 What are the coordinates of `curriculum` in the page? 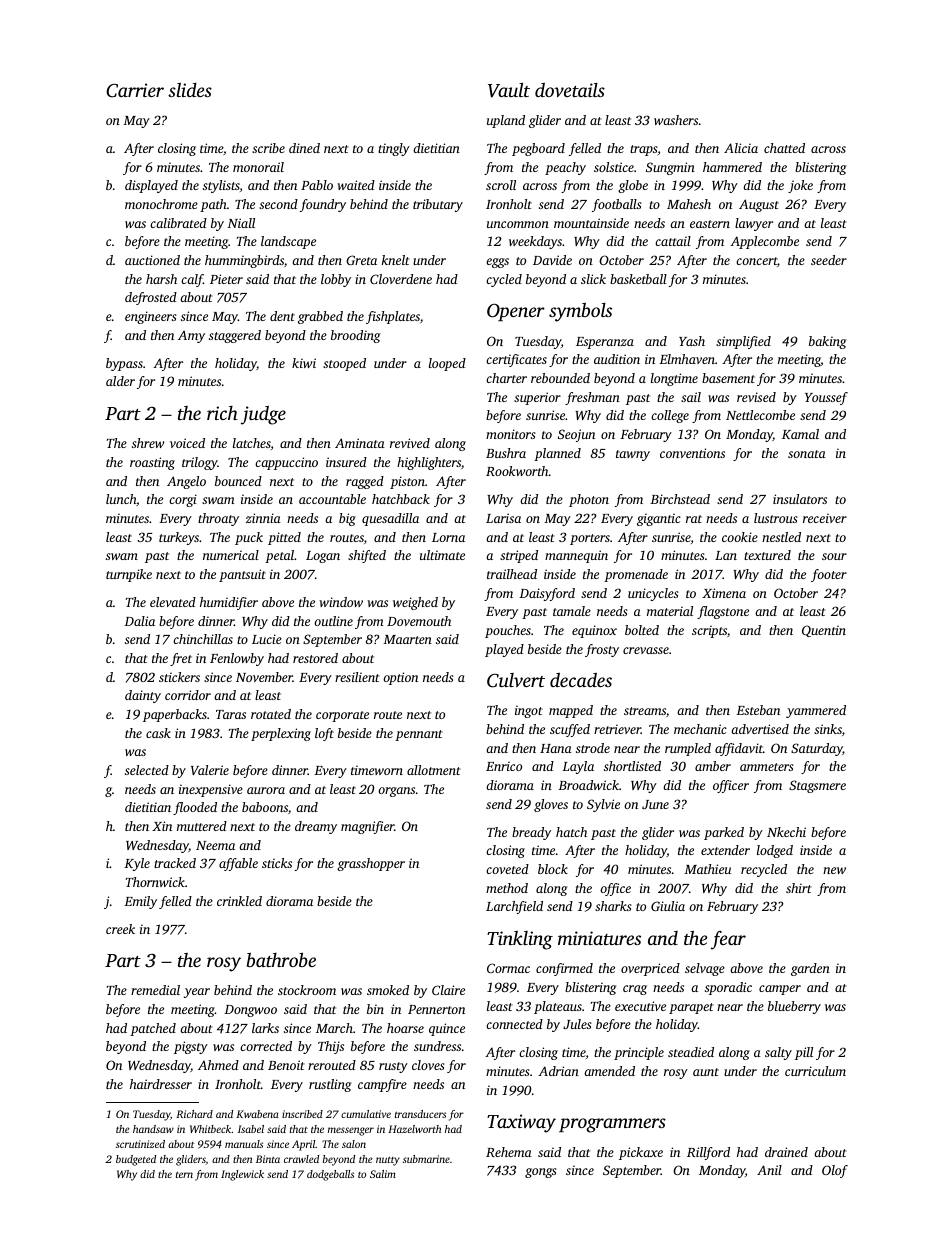 It's located at (815, 1071).
